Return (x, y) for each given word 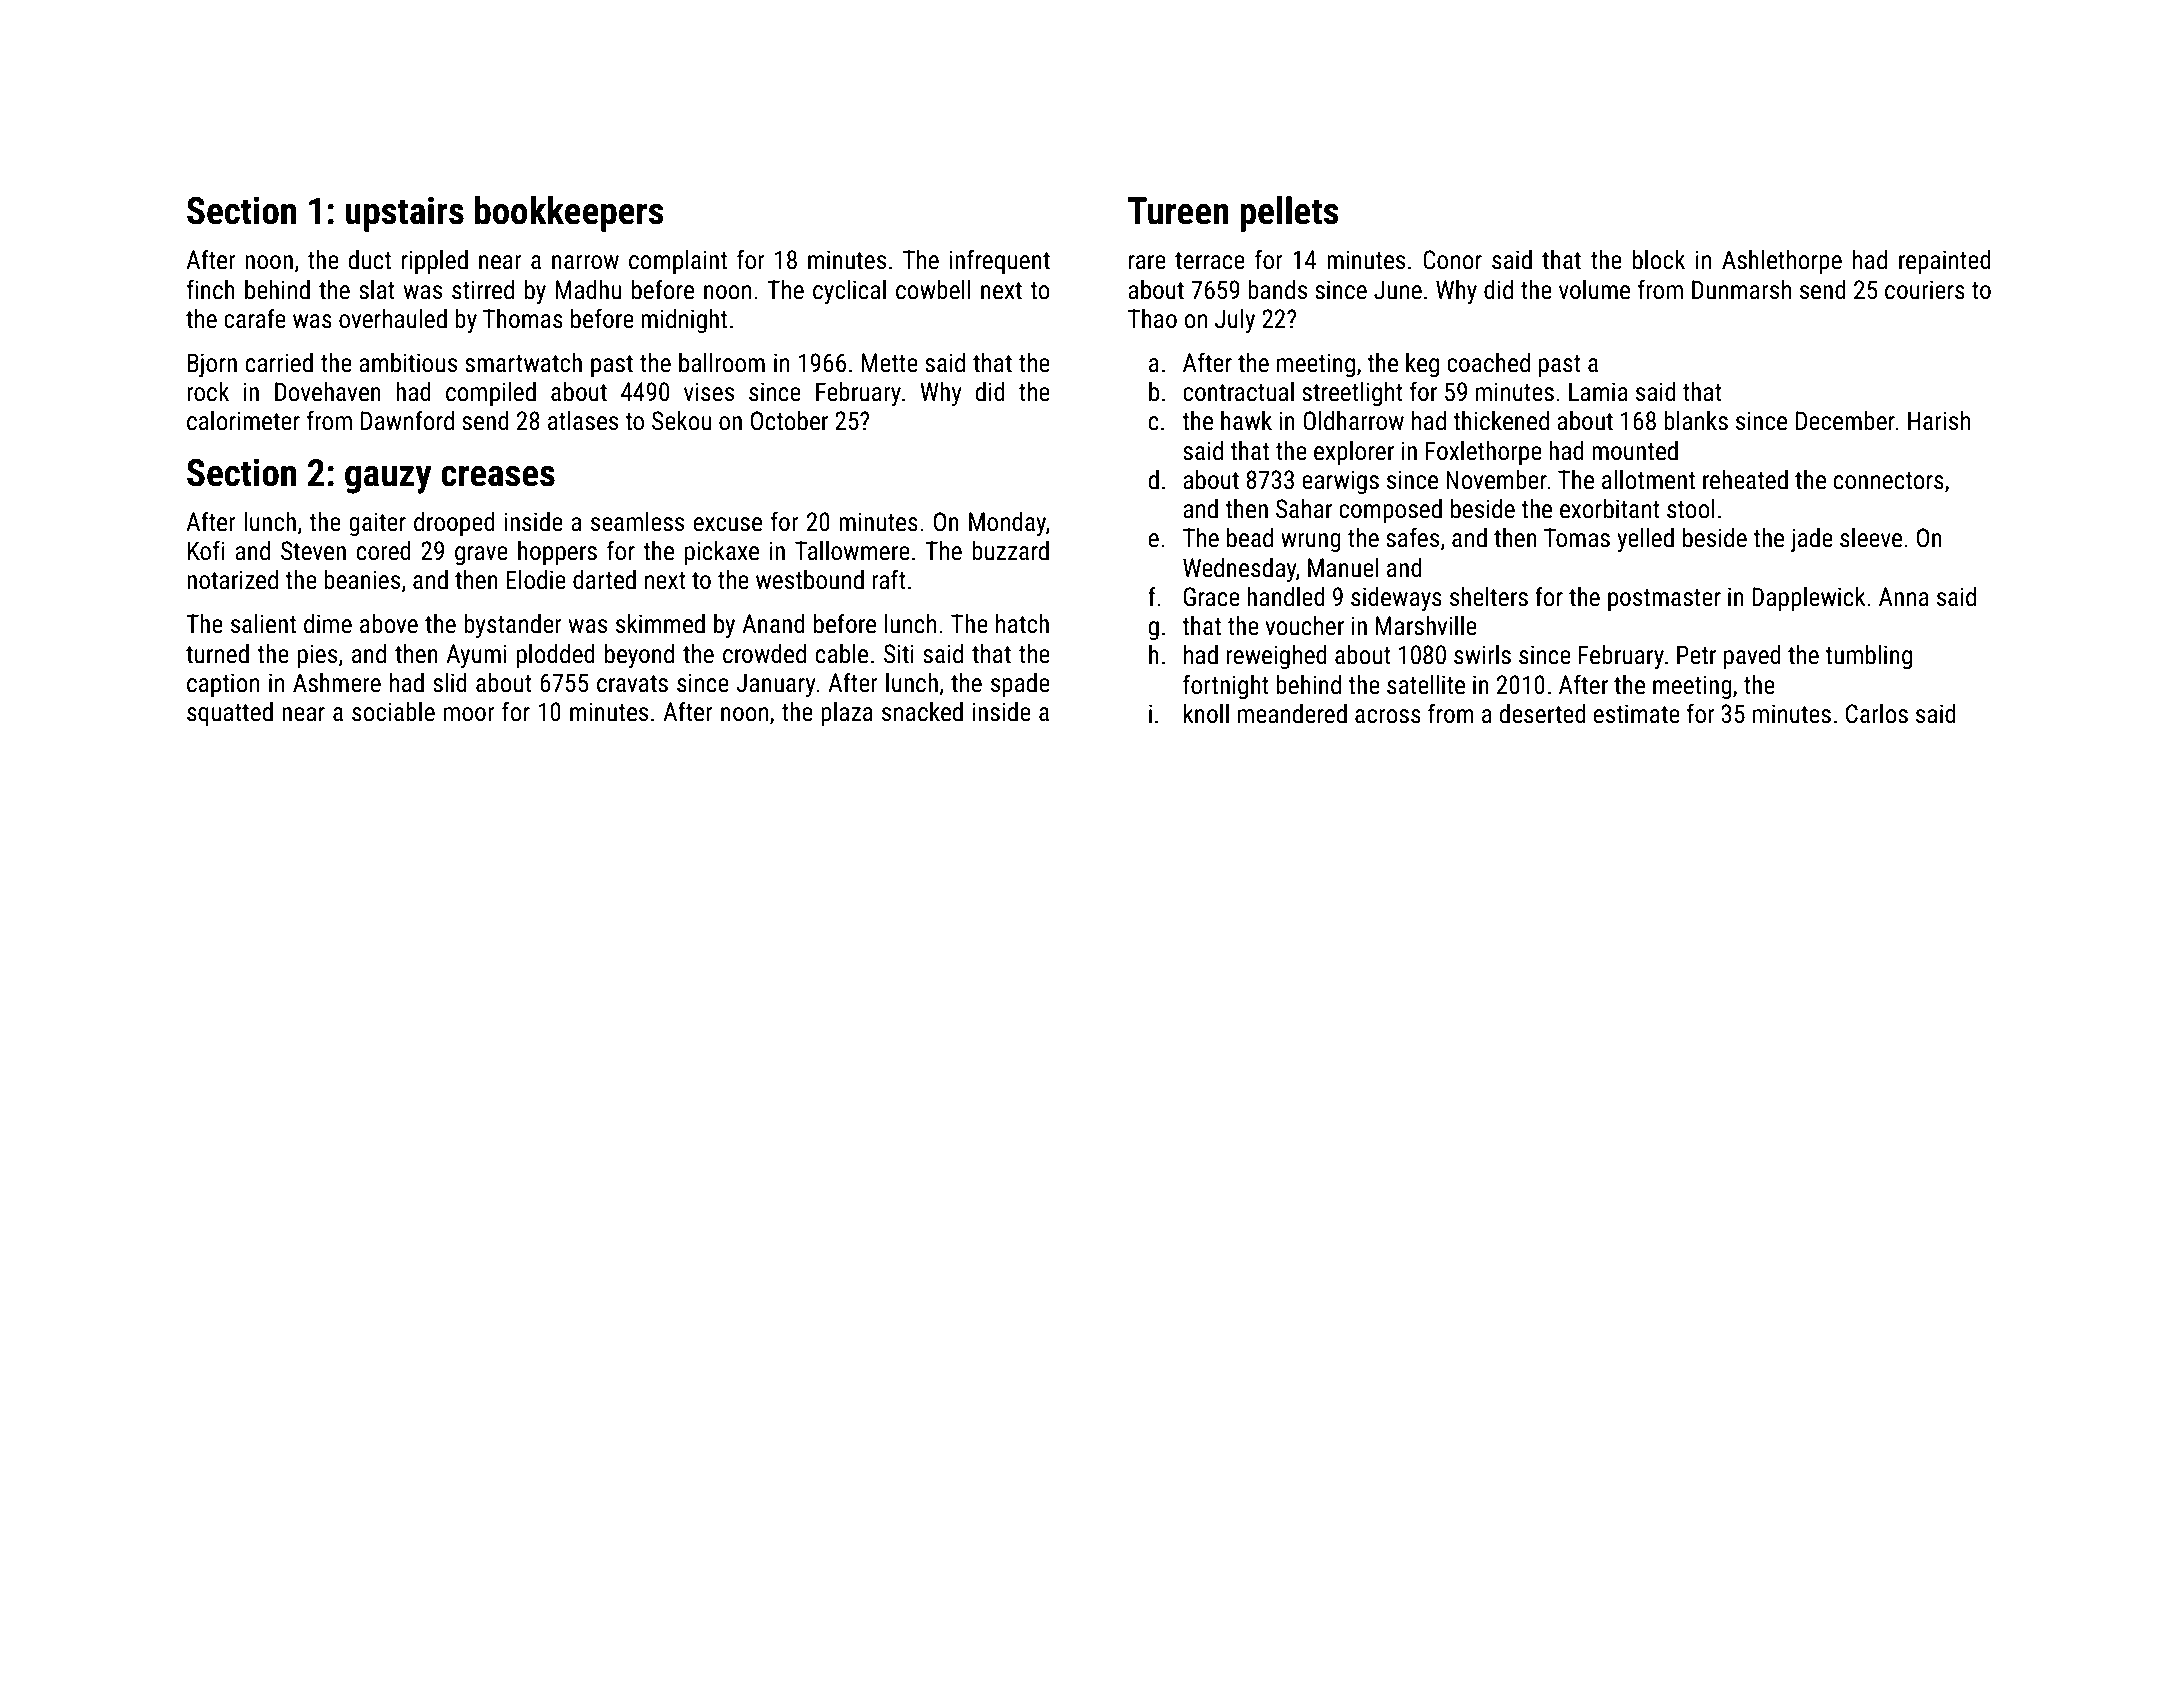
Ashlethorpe (1782, 262)
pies (317, 656)
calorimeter (243, 421)
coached (1488, 363)
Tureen (1178, 211)
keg (1422, 365)
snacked (922, 712)
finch (211, 289)
